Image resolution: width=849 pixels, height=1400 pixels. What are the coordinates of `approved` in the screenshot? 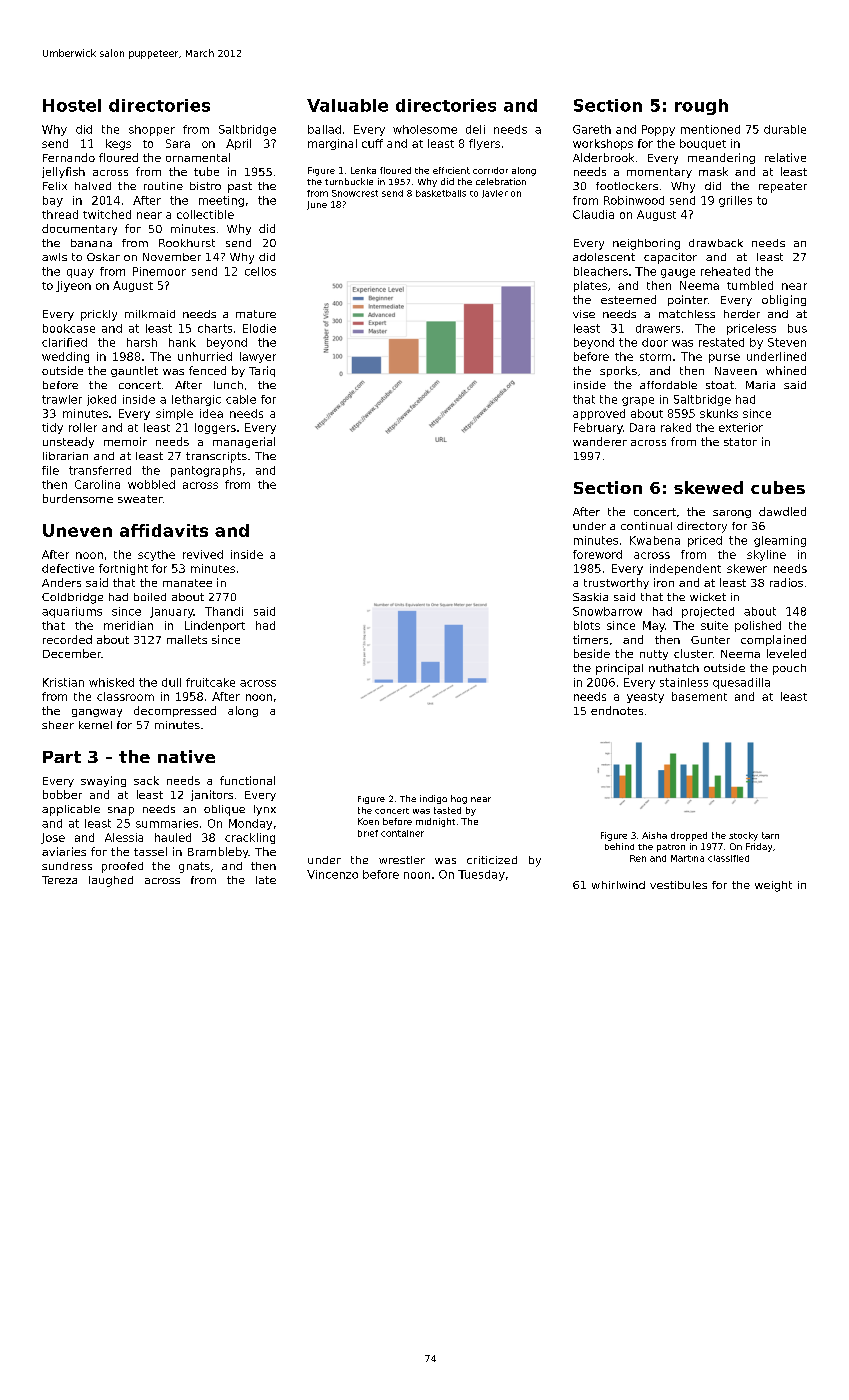 It's located at (599, 414).
